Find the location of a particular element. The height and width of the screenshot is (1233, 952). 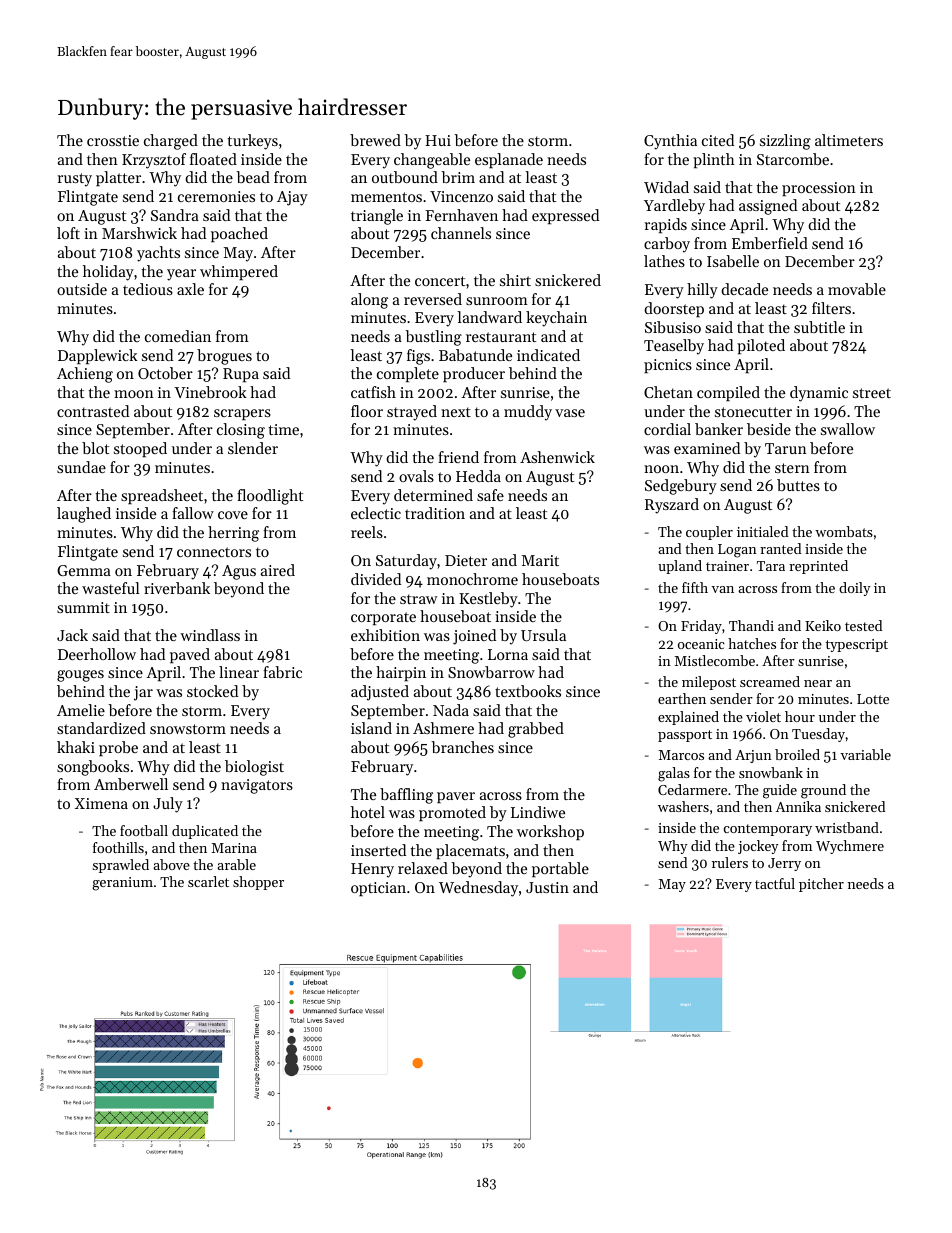

hairpin is located at coordinates (401, 673).
